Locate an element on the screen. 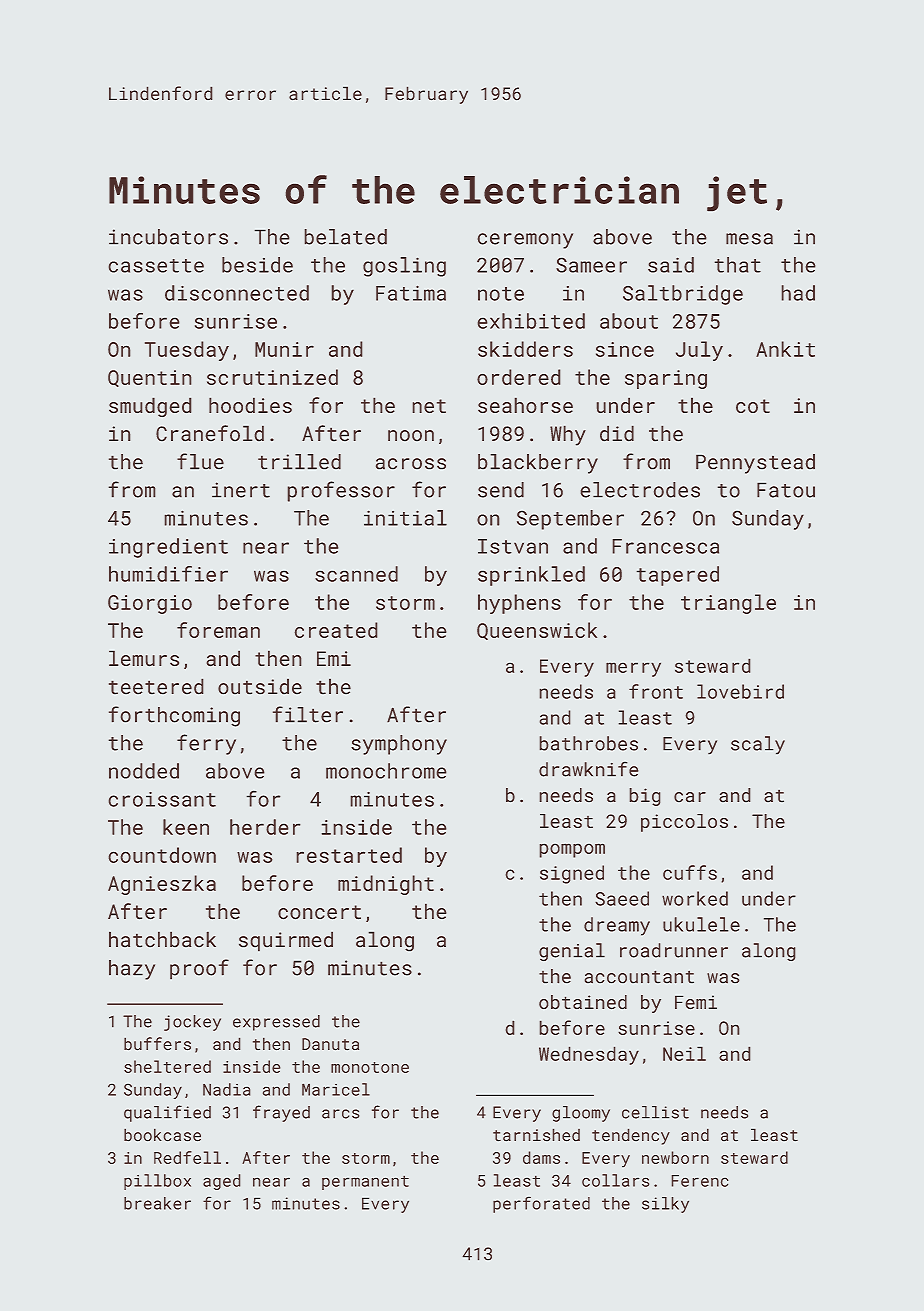  symphony is located at coordinates (399, 745).
